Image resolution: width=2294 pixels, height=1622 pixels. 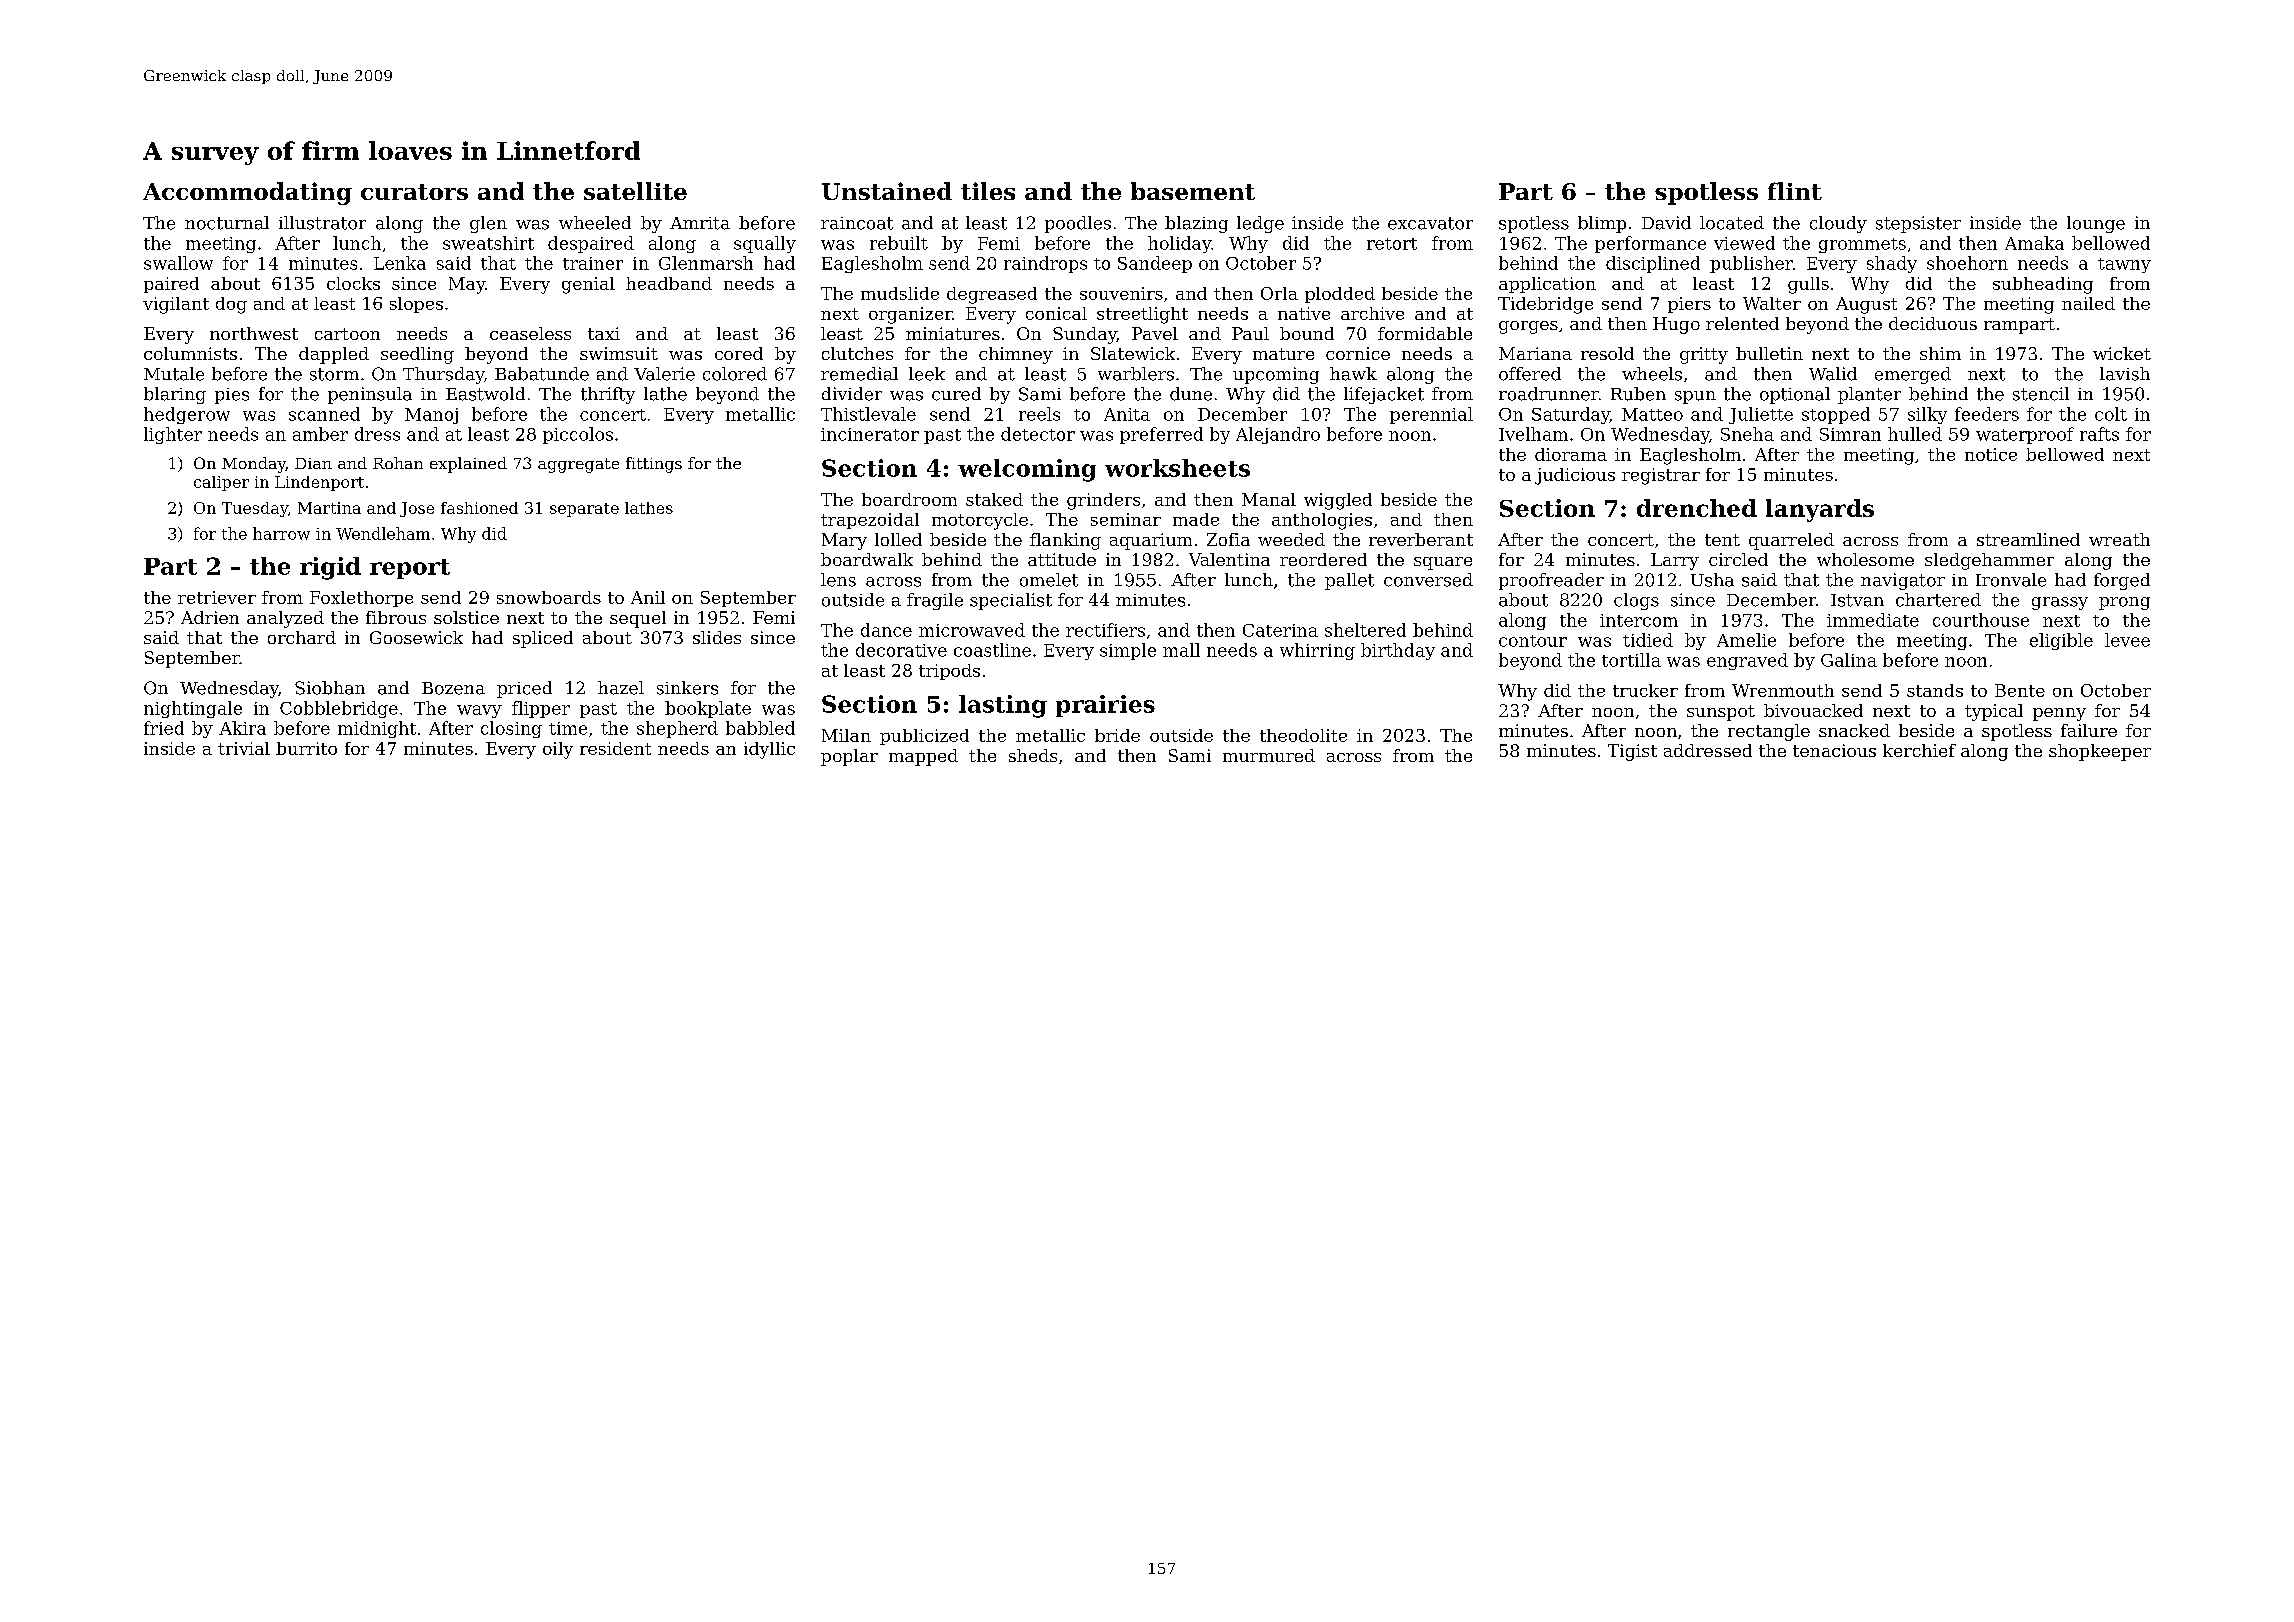 What do you see at coordinates (887, 191) in the image?
I see `Unstained` at bounding box center [887, 191].
